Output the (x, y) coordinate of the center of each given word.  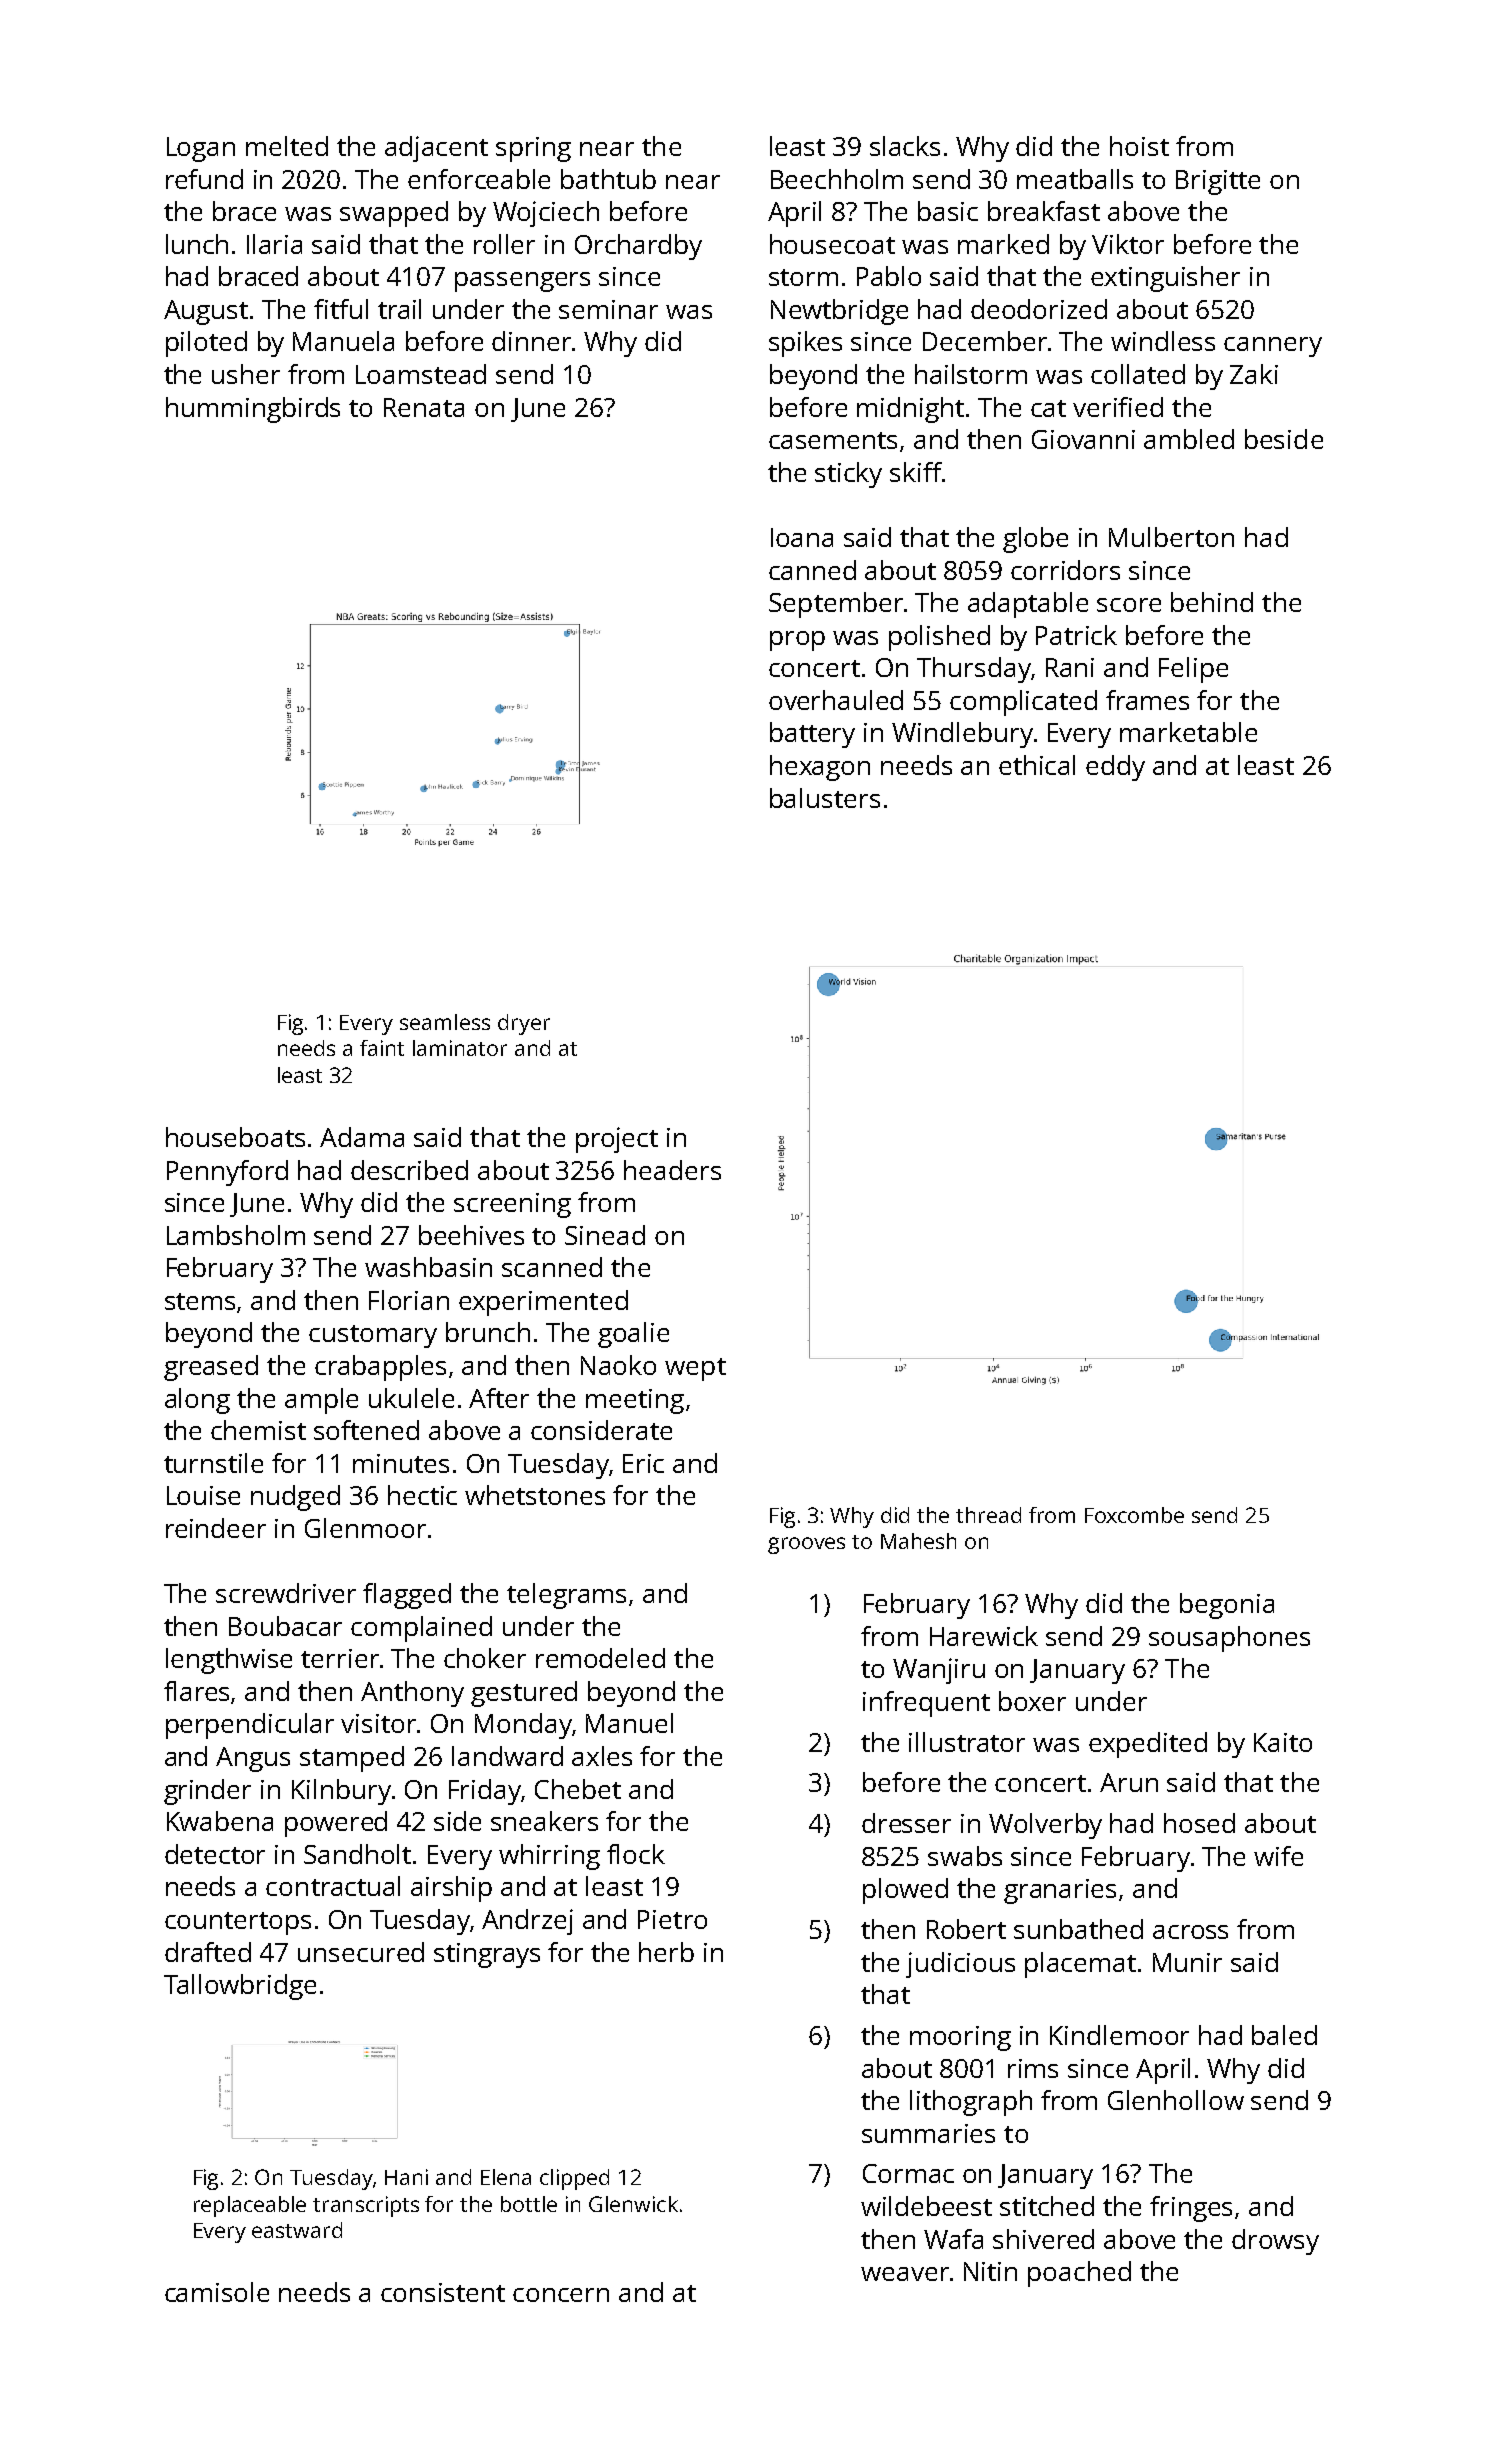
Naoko (618, 1365)
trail (399, 309)
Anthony (412, 1694)
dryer (524, 1024)
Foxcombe (1134, 1515)
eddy (1115, 768)
